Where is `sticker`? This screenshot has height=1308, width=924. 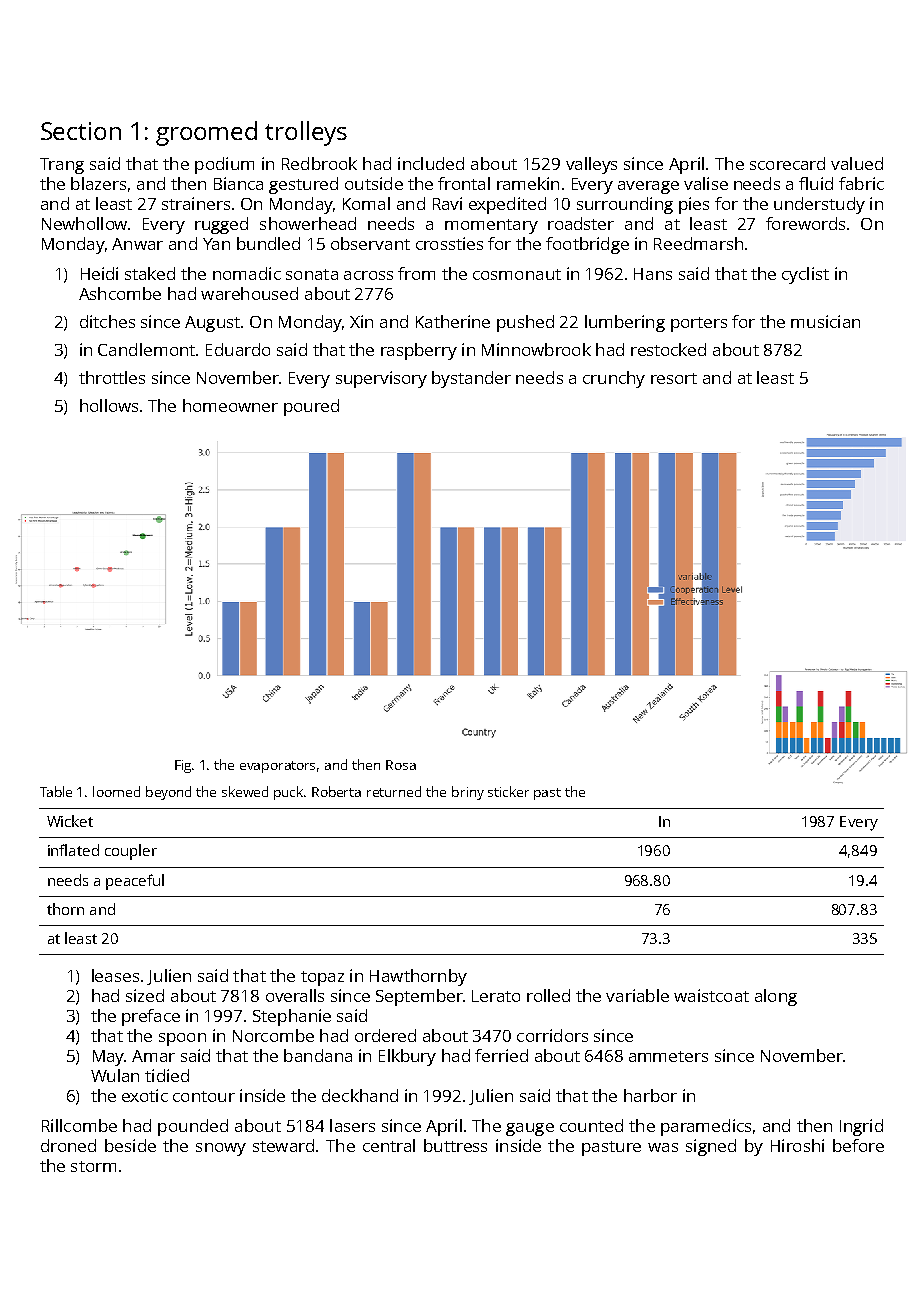
sticker is located at coordinates (508, 791).
